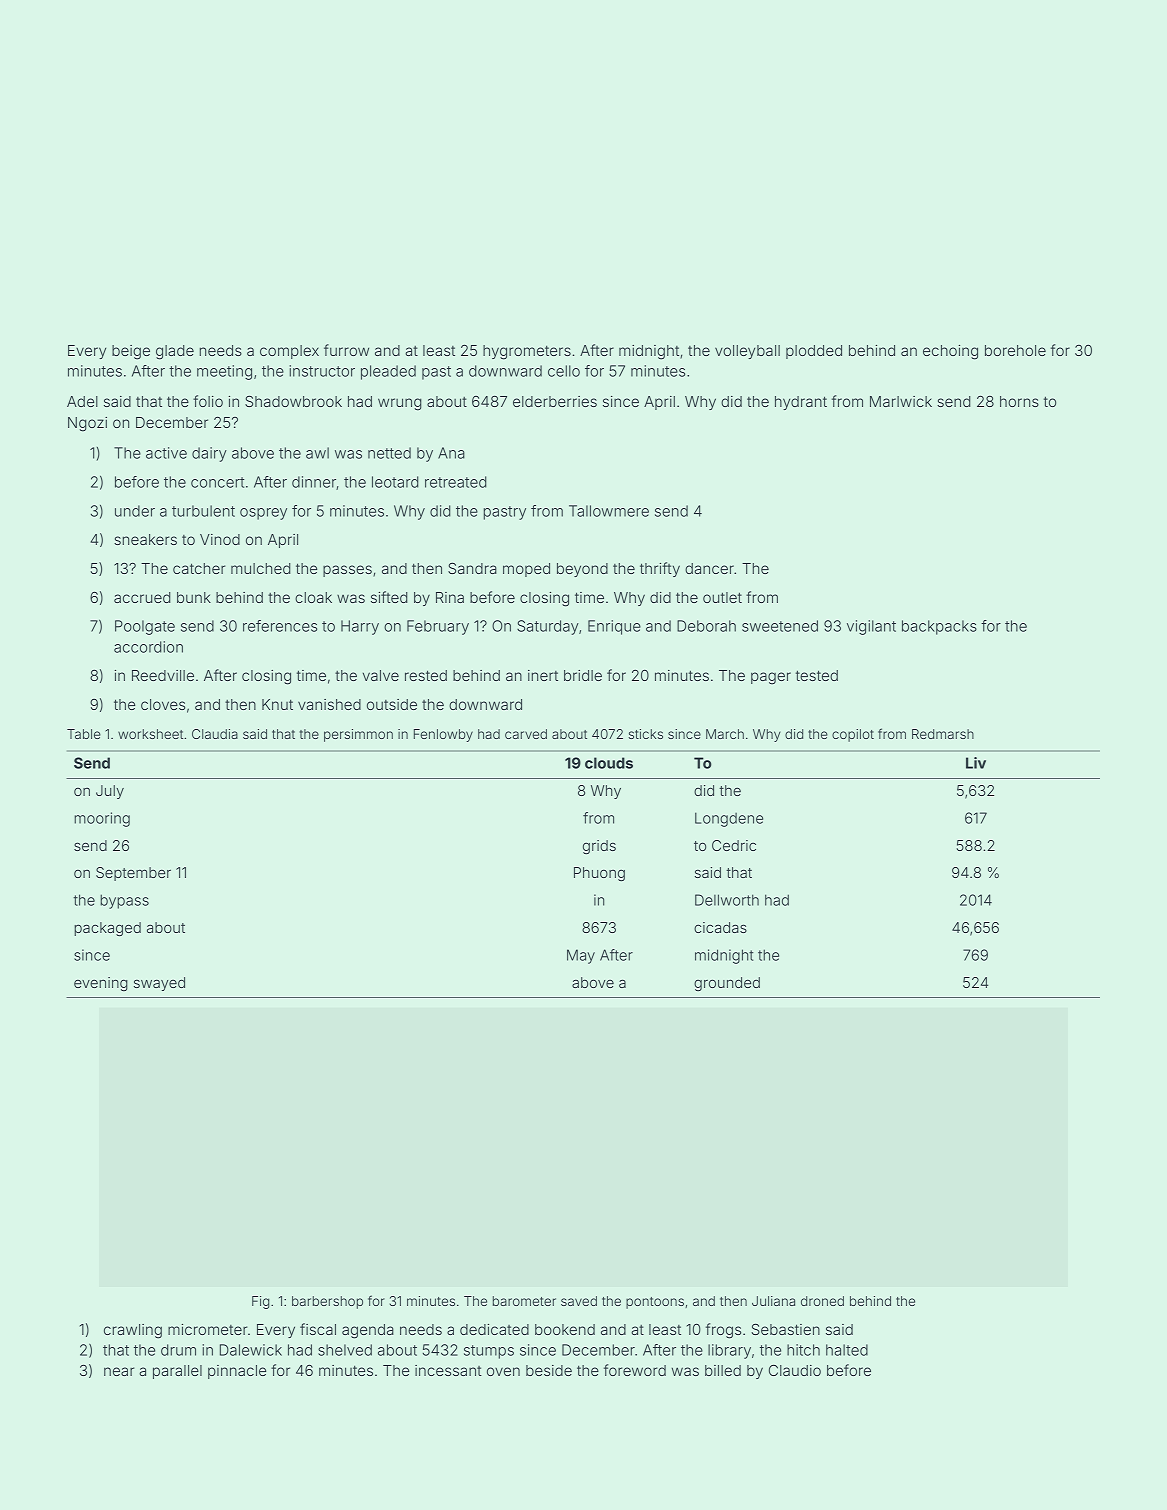 The height and width of the screenshot is (1510, 1167). Describe the element at coordinates (1019, 401) in the screenshot. I see `horns` at that location.
